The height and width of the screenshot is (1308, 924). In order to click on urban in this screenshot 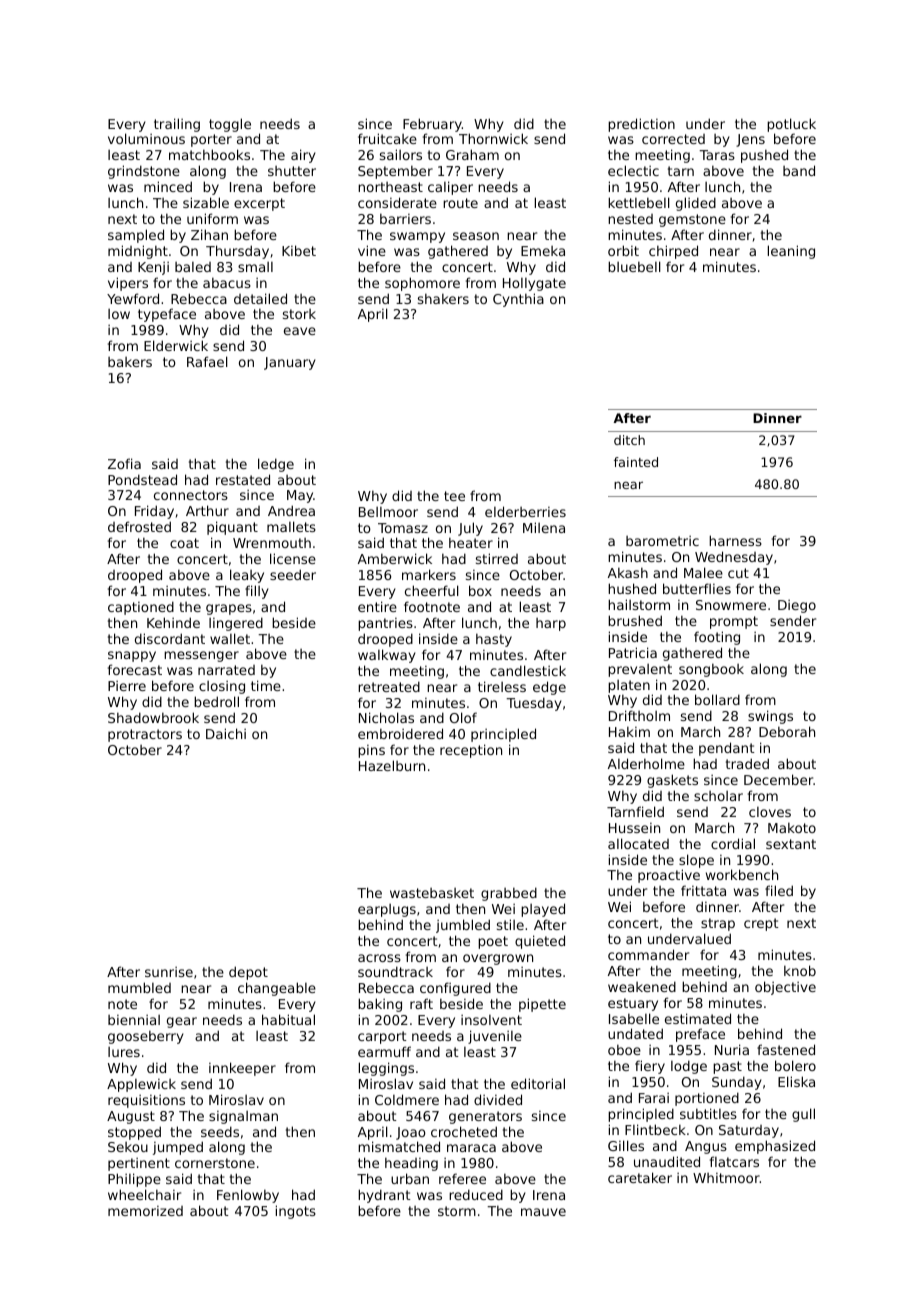, I will do `click(410, 1178)`.
